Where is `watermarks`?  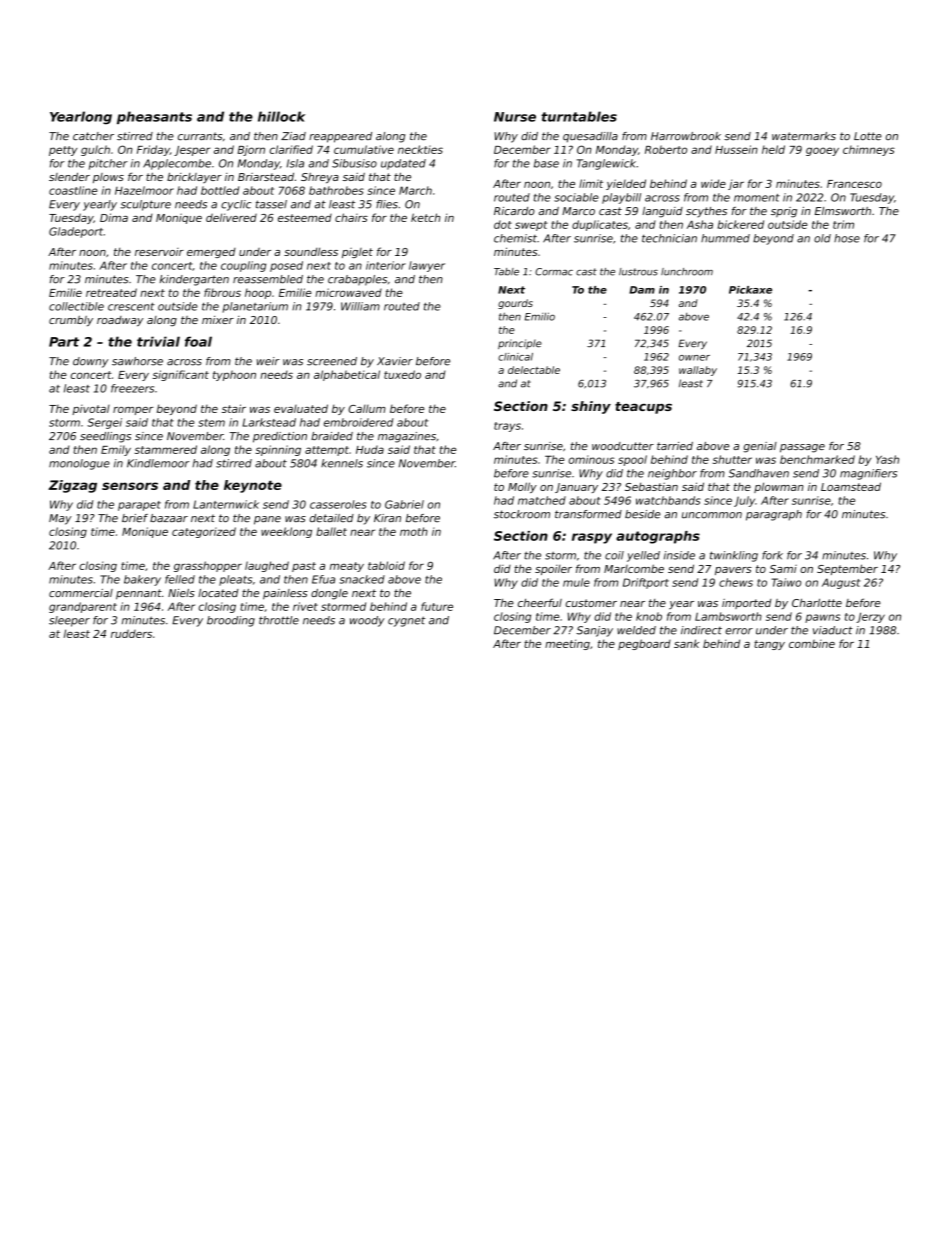 watermarks is located at coordinates (804, 136).
